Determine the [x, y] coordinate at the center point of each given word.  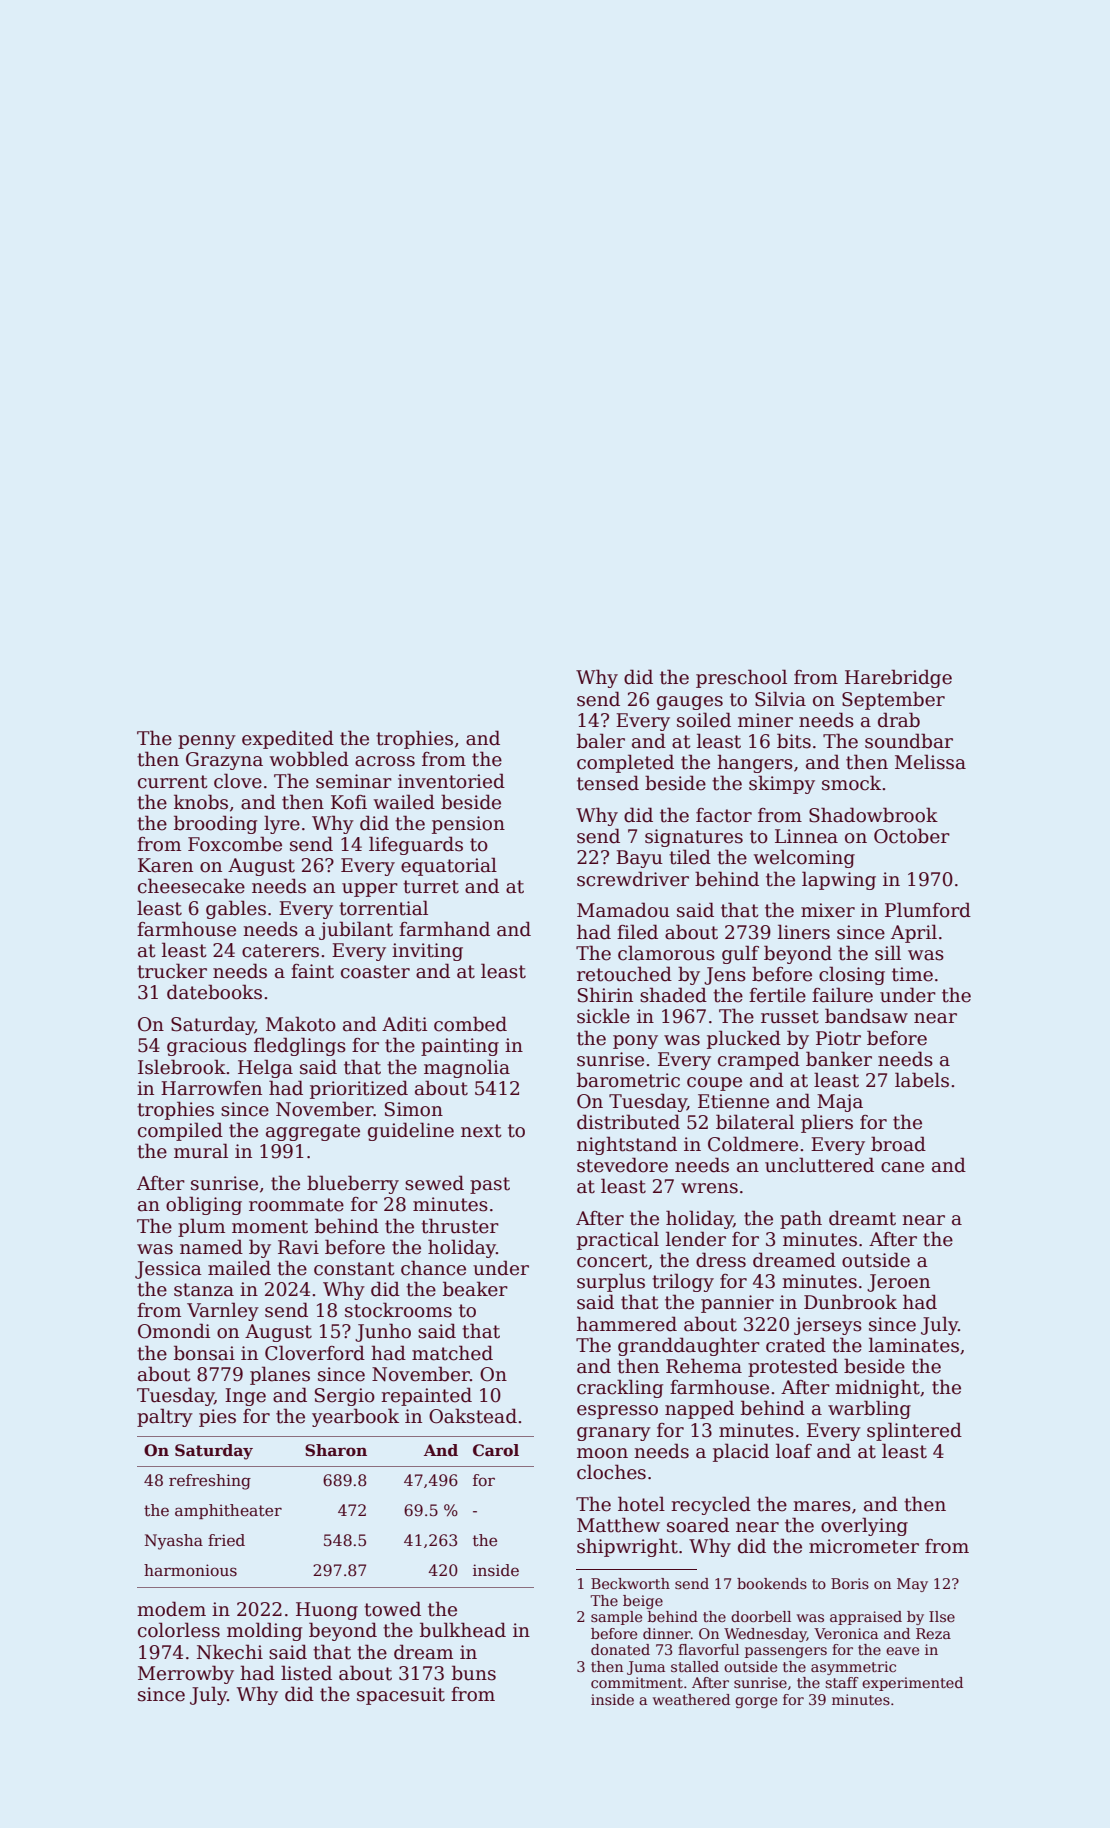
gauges [690, 703]
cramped [759, 1060]
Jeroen [898, 1283]
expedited [288, 739]
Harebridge [898, 678]
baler [601, 741]
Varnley [223, 1311]
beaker [475, 1289]
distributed [628, 1122]
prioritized [359, 1089]
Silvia [780, 699]
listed [306, 1673]
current [173, 782]
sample [616, 1618]
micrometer [864, 1546]
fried [226, 1540]
